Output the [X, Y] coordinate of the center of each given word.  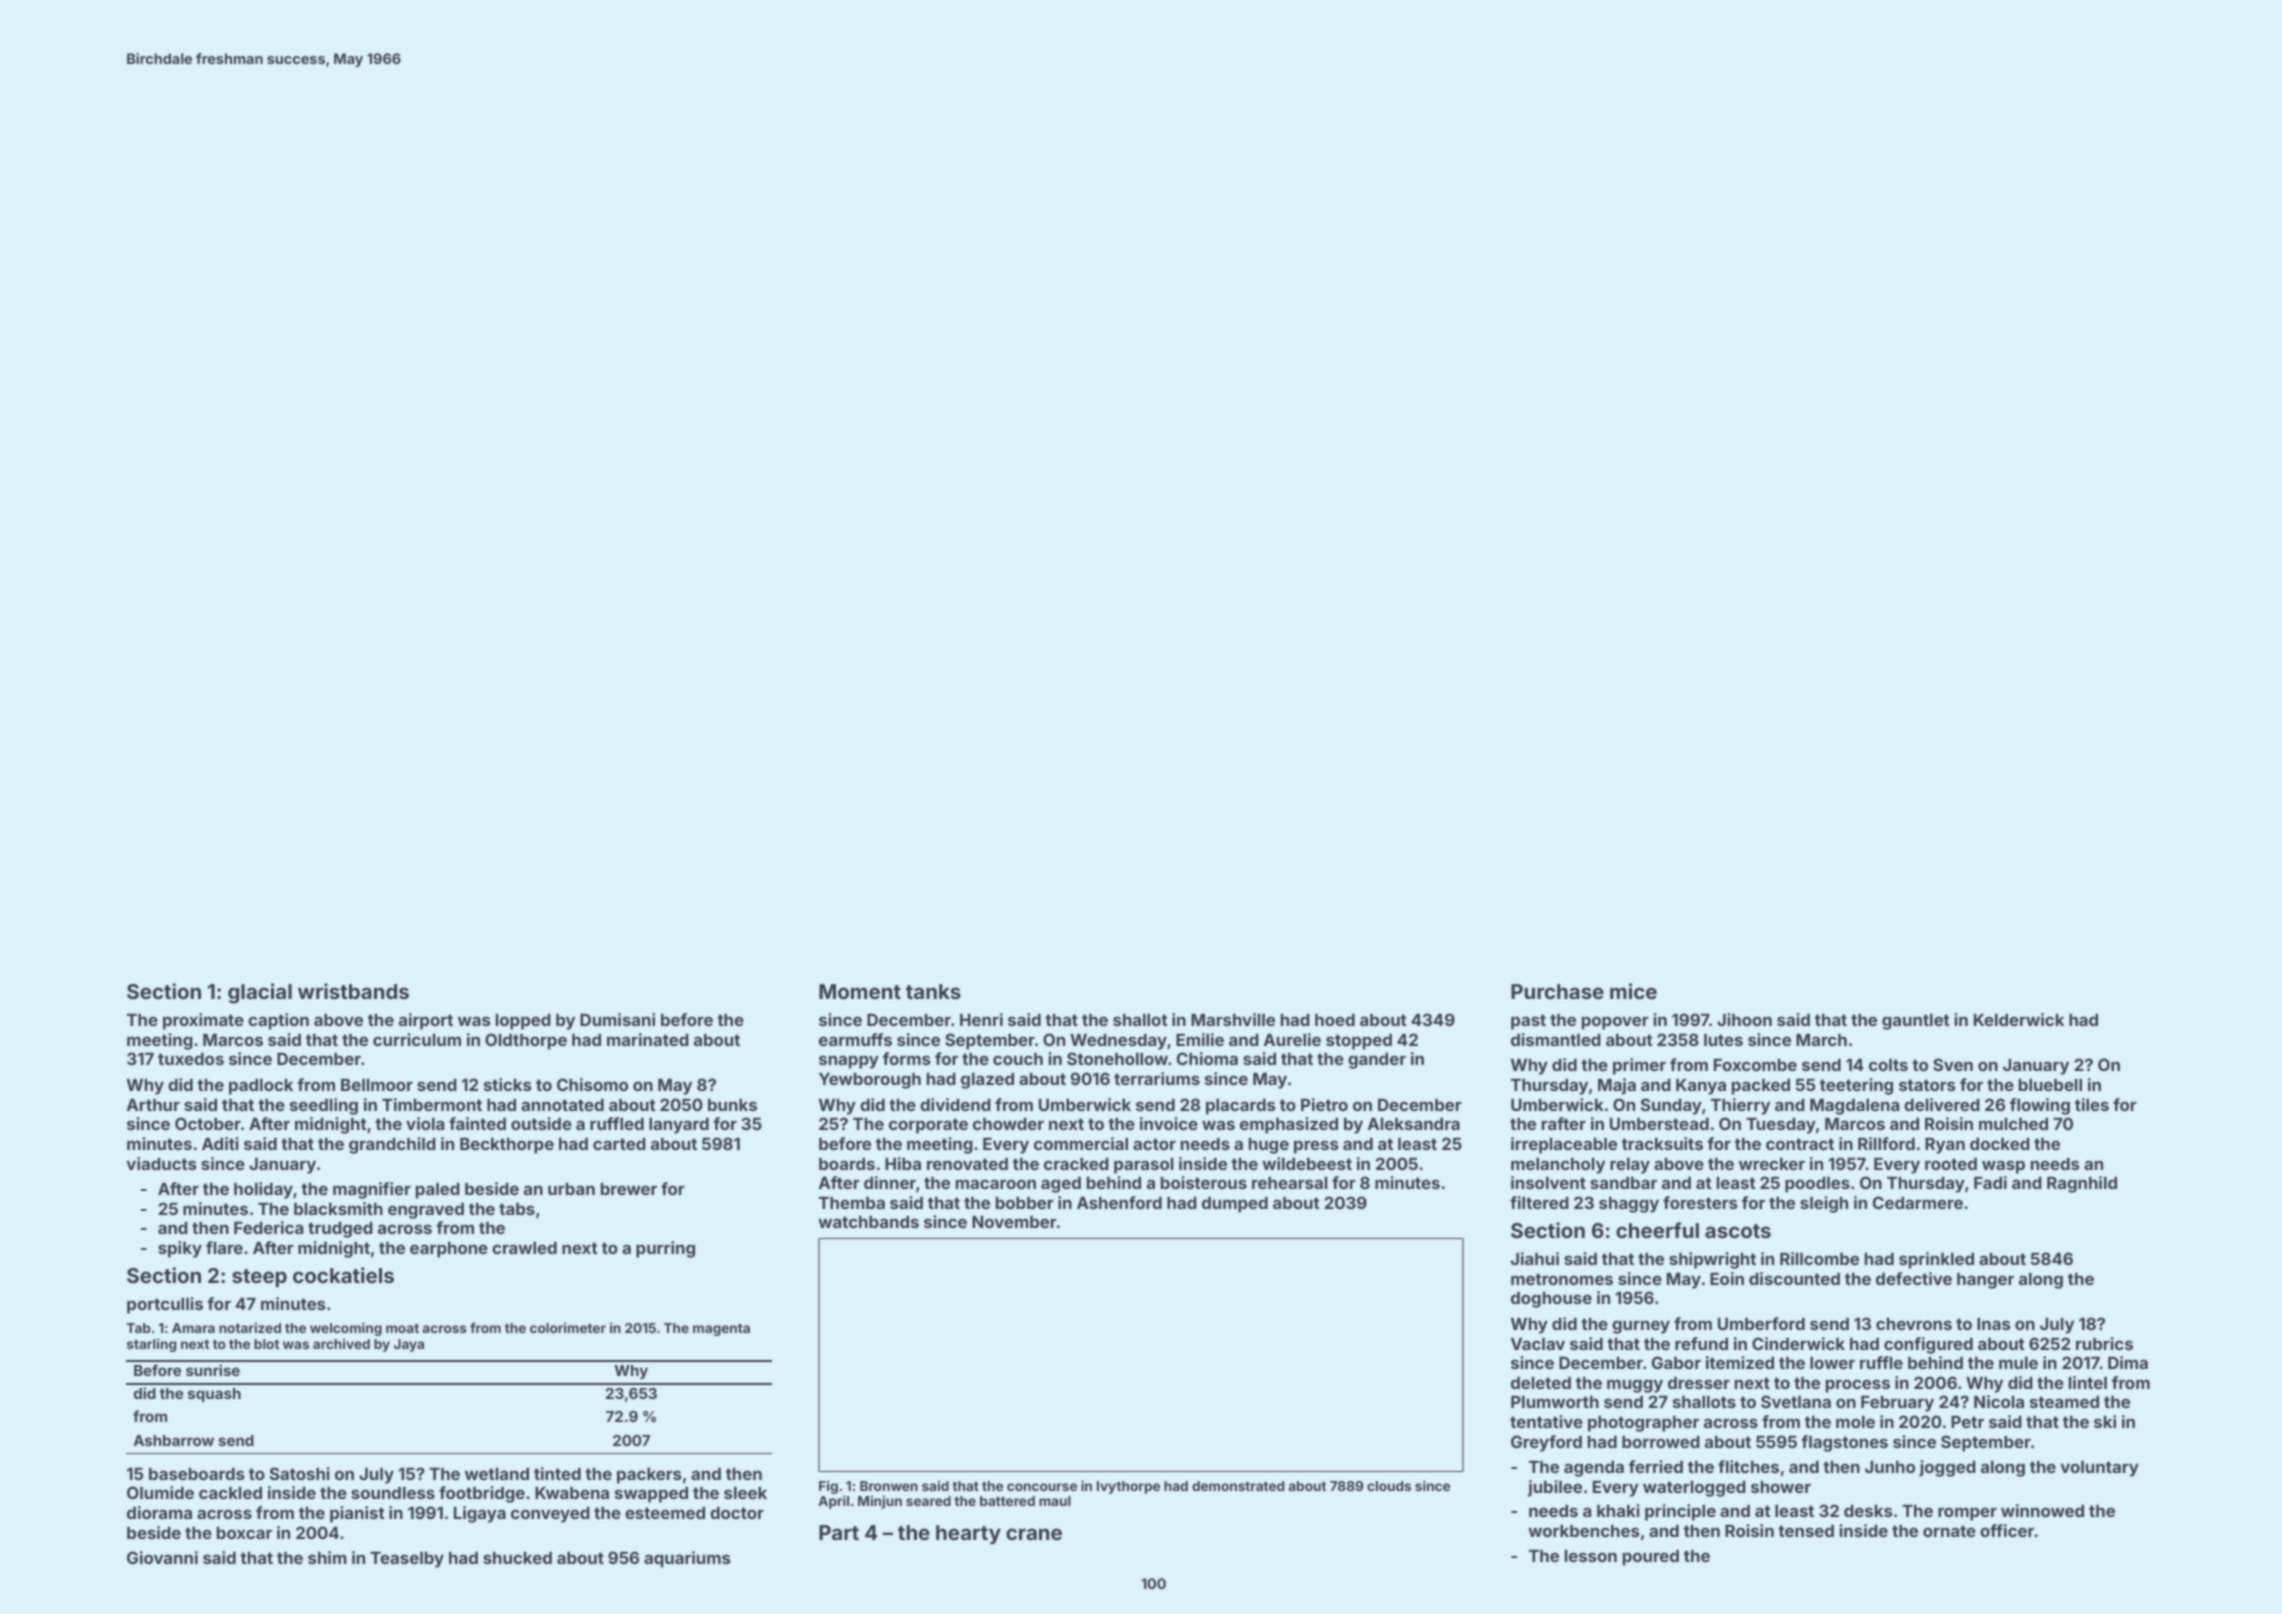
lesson [1591, 1556]
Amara [193, 1328]
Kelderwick [2019, 1019]
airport [426, 1021]
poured [1651, 1558]
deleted [1541, 1383]
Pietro [1324, 1104]
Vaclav [1538, 1344]
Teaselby [407, 1560]
